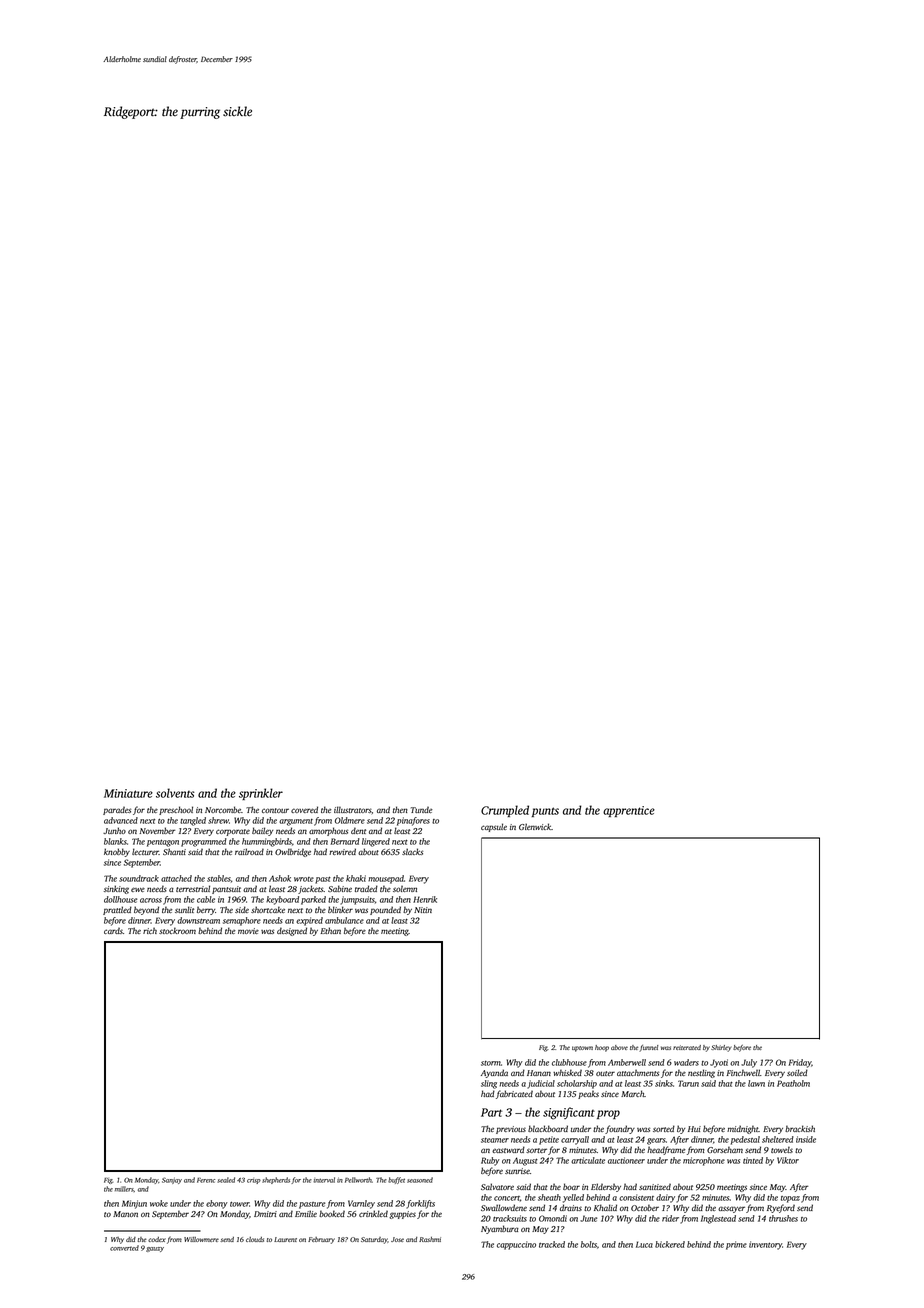  I want to click on Sanjay, so click(172, 1180).
